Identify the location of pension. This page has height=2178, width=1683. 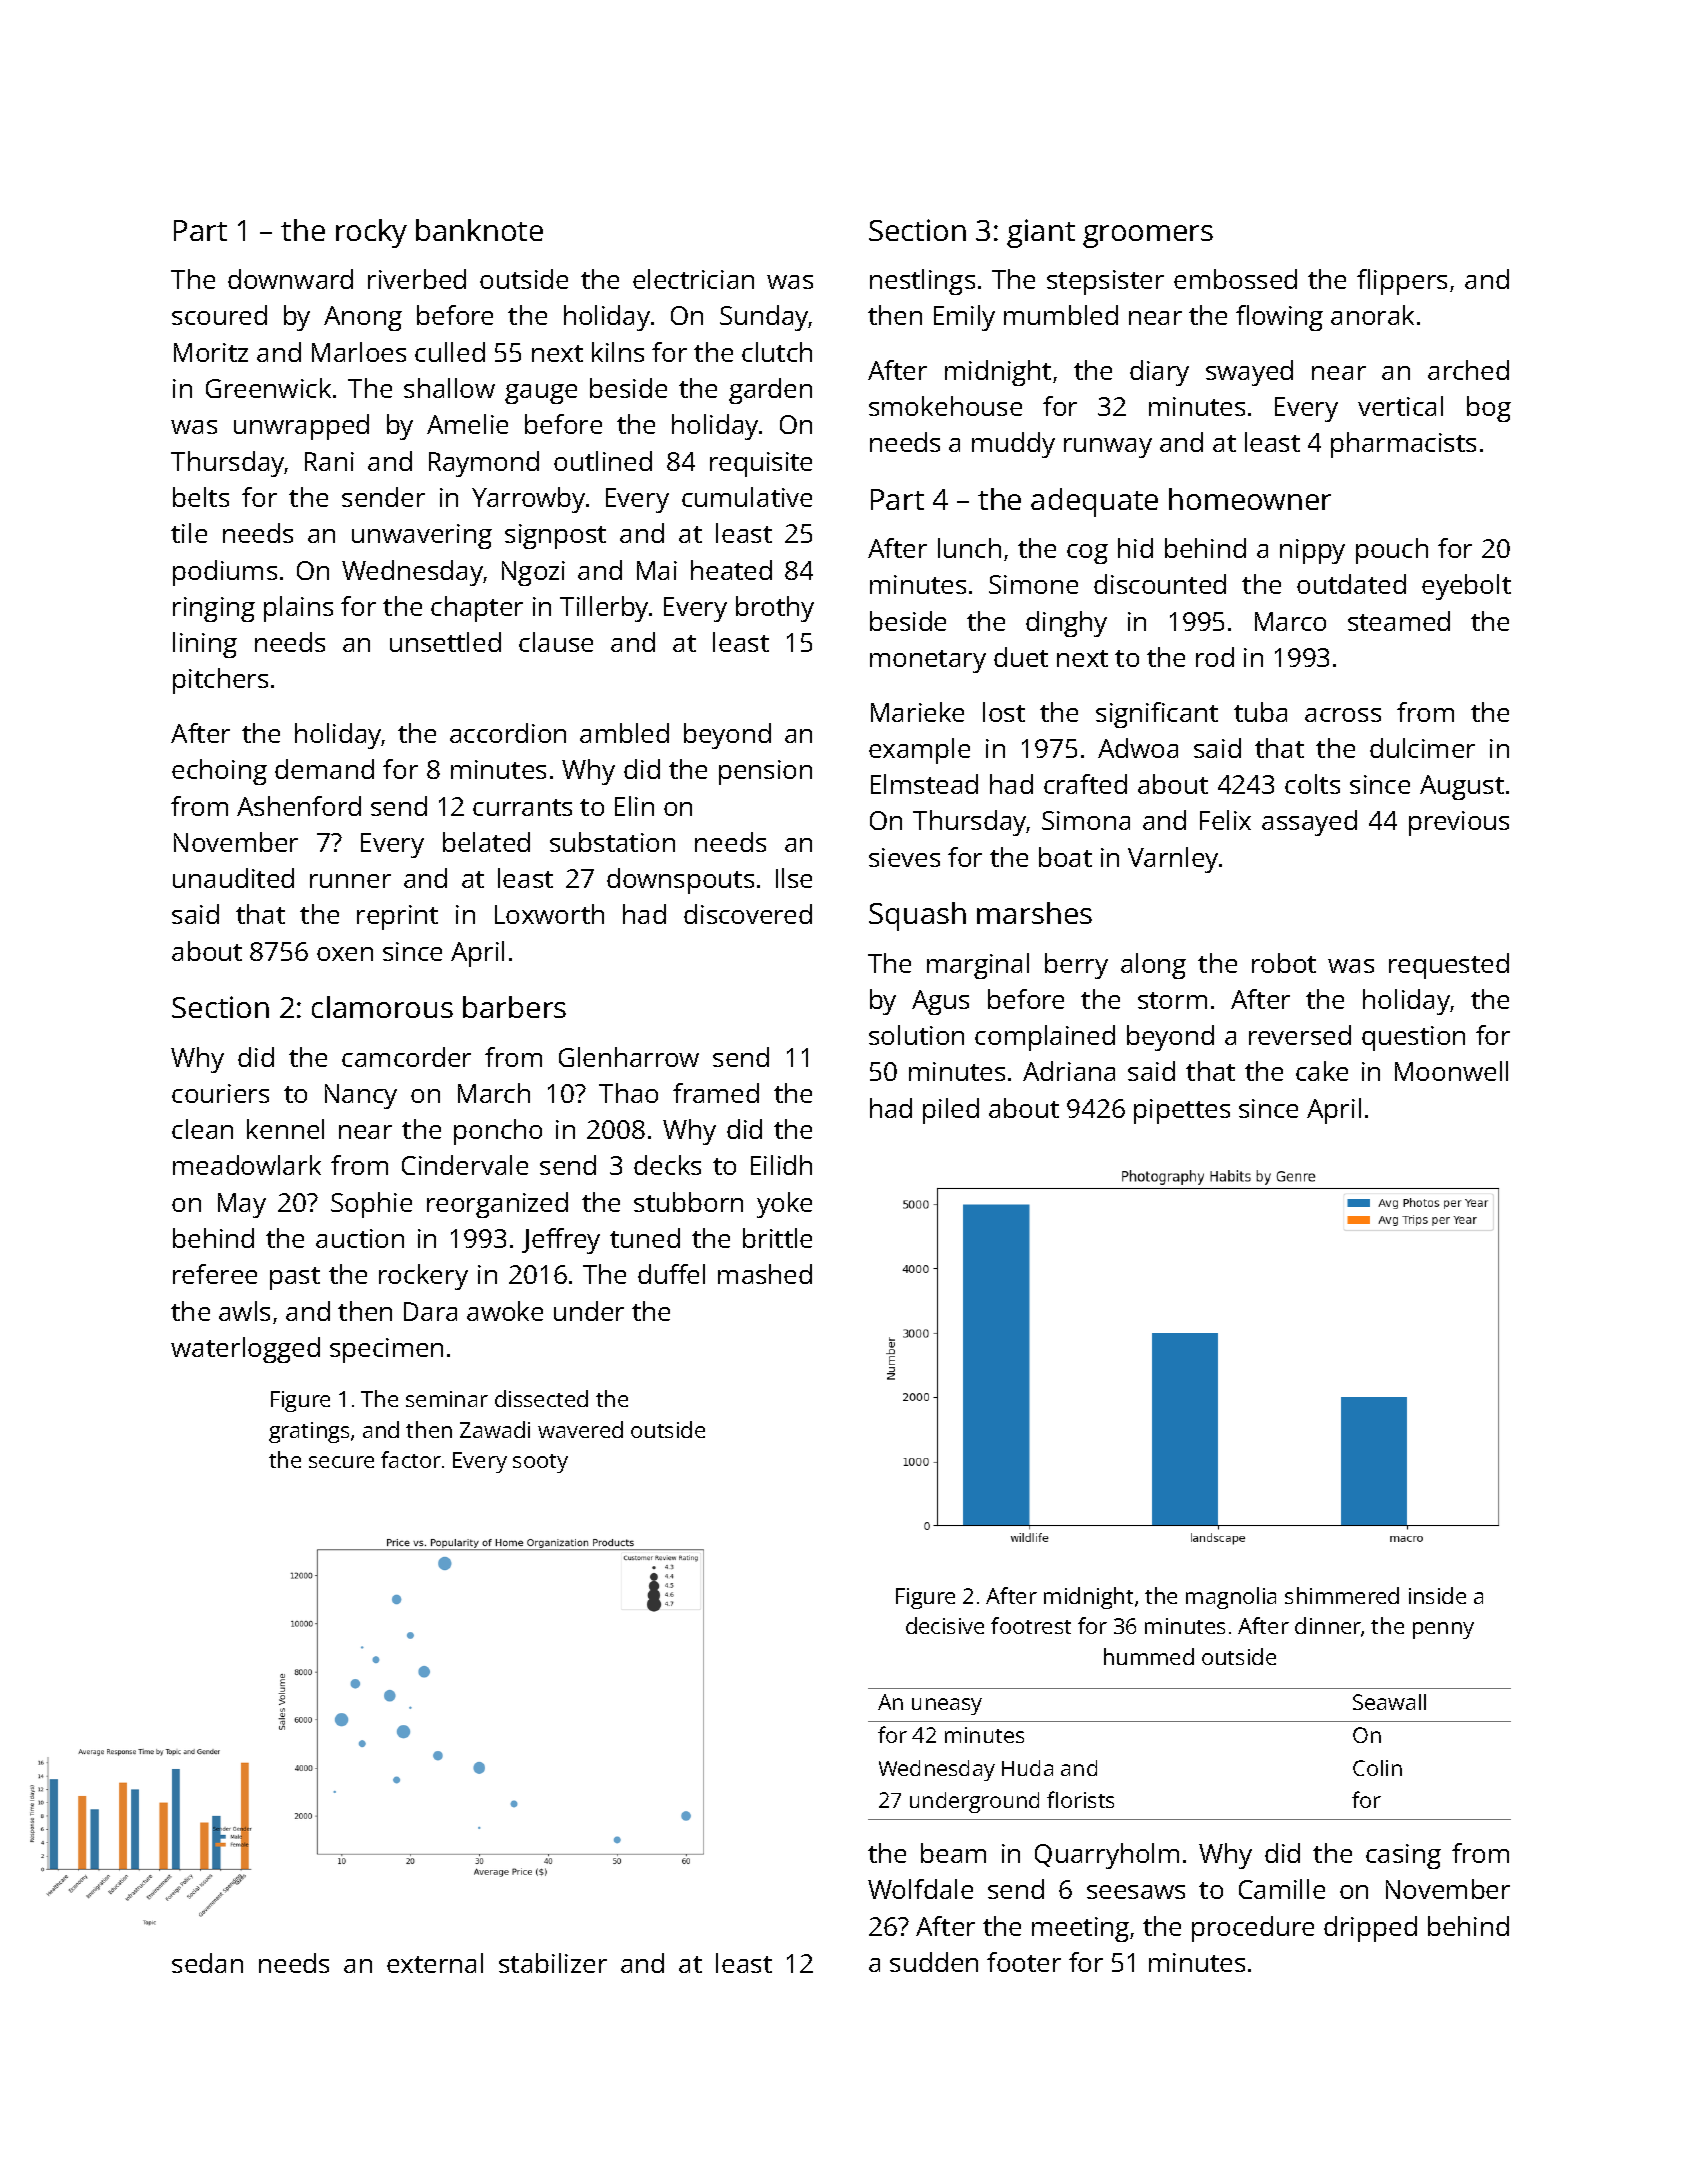
(765, 772).
